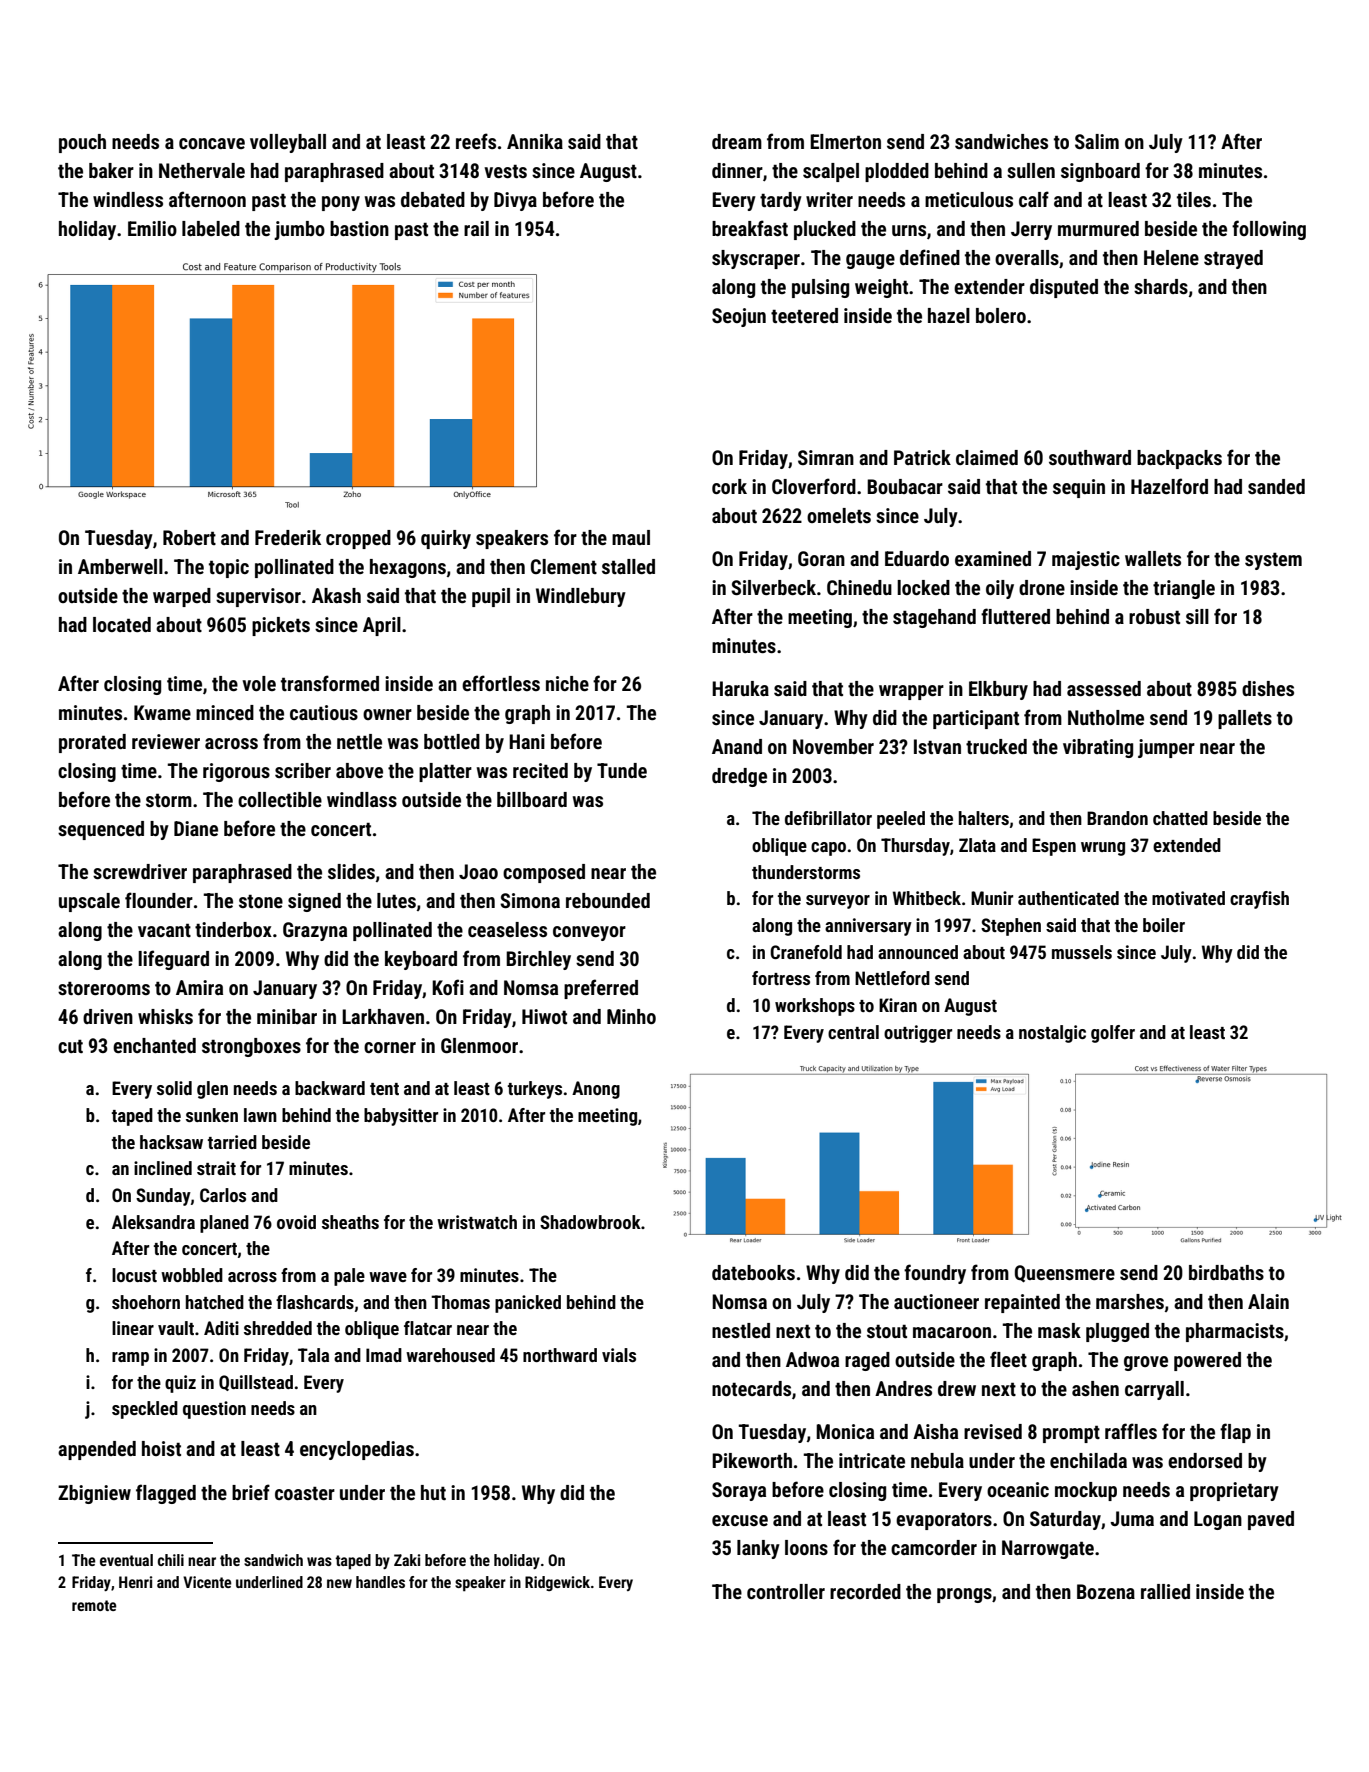 Image resolution: width=1369 pixels, height=1772 pixels. I want to click on Salim, so click(1097, 141).
